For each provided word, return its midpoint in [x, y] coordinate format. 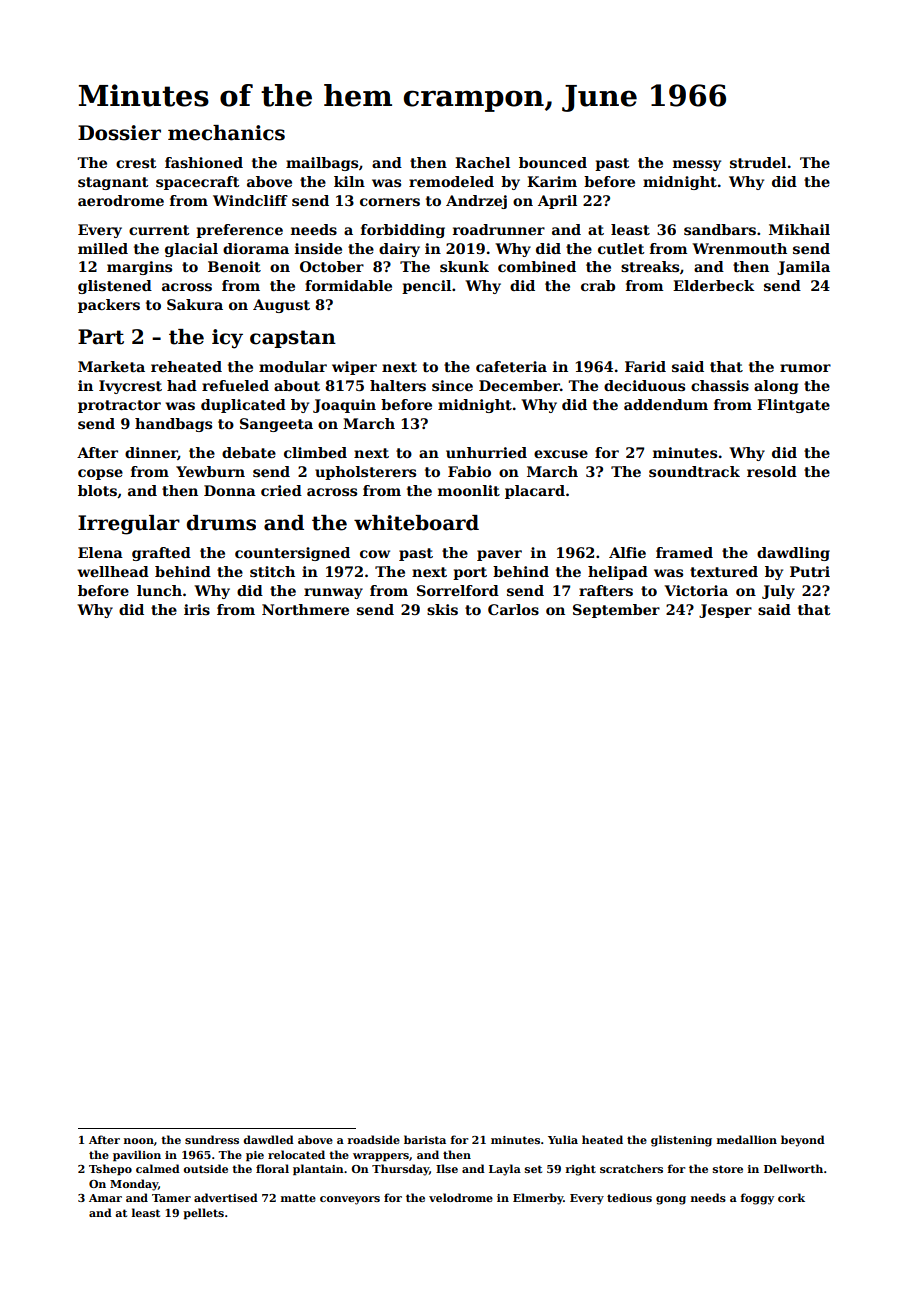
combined [537, 266]
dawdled [268, 1139]
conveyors [350, 1200]
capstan [293, 339]
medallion [747, 1139]
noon [139, 1141]
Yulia [563, 1139]
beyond [803, 1141]
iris [197, 609]
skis [442, 609]
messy [697, 165]
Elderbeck [713, 285]
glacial [191, 250]
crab [598, 285]
